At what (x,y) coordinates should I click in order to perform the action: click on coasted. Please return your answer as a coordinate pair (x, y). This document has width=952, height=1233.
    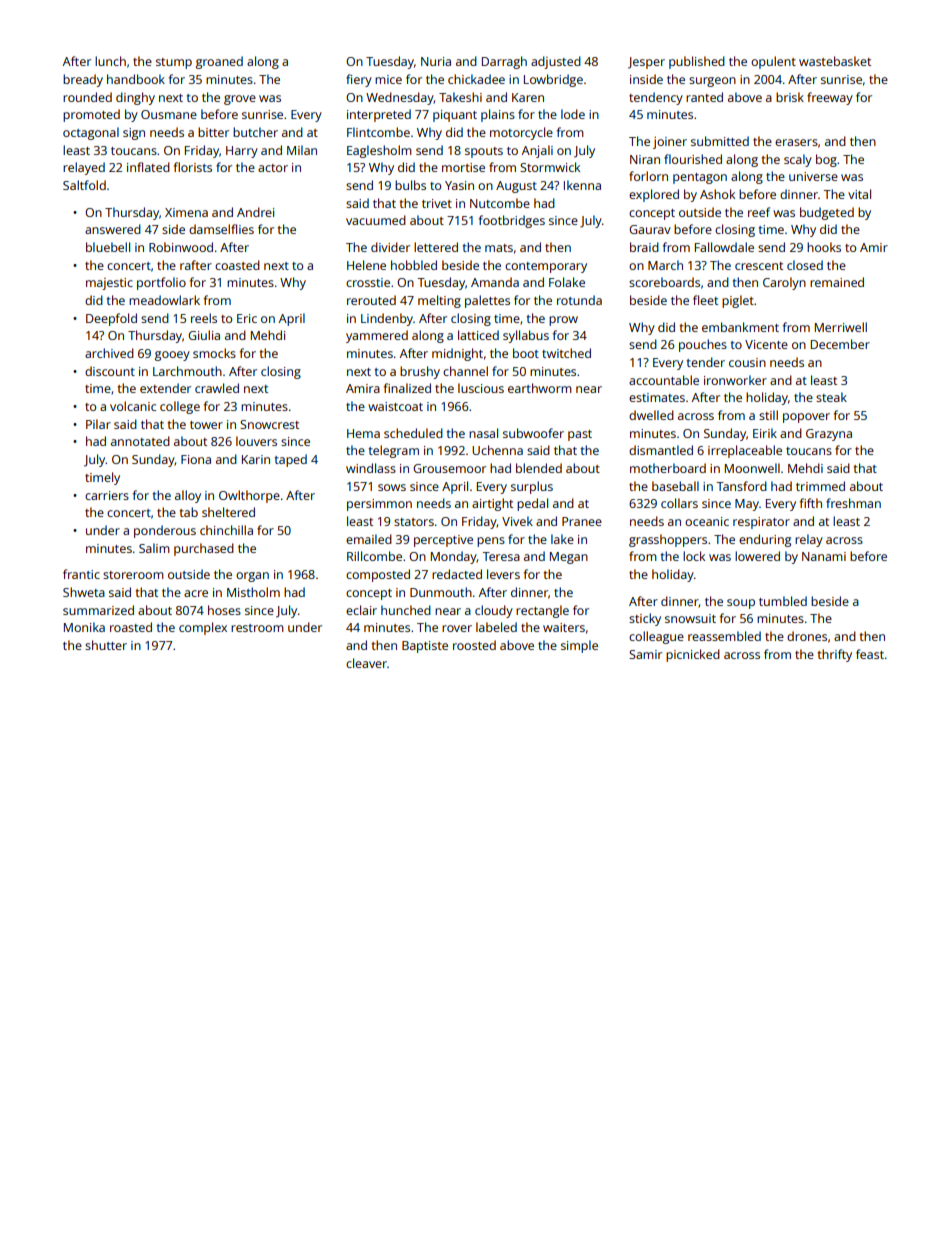
    Looking at the image, I should click on (237, 265).
